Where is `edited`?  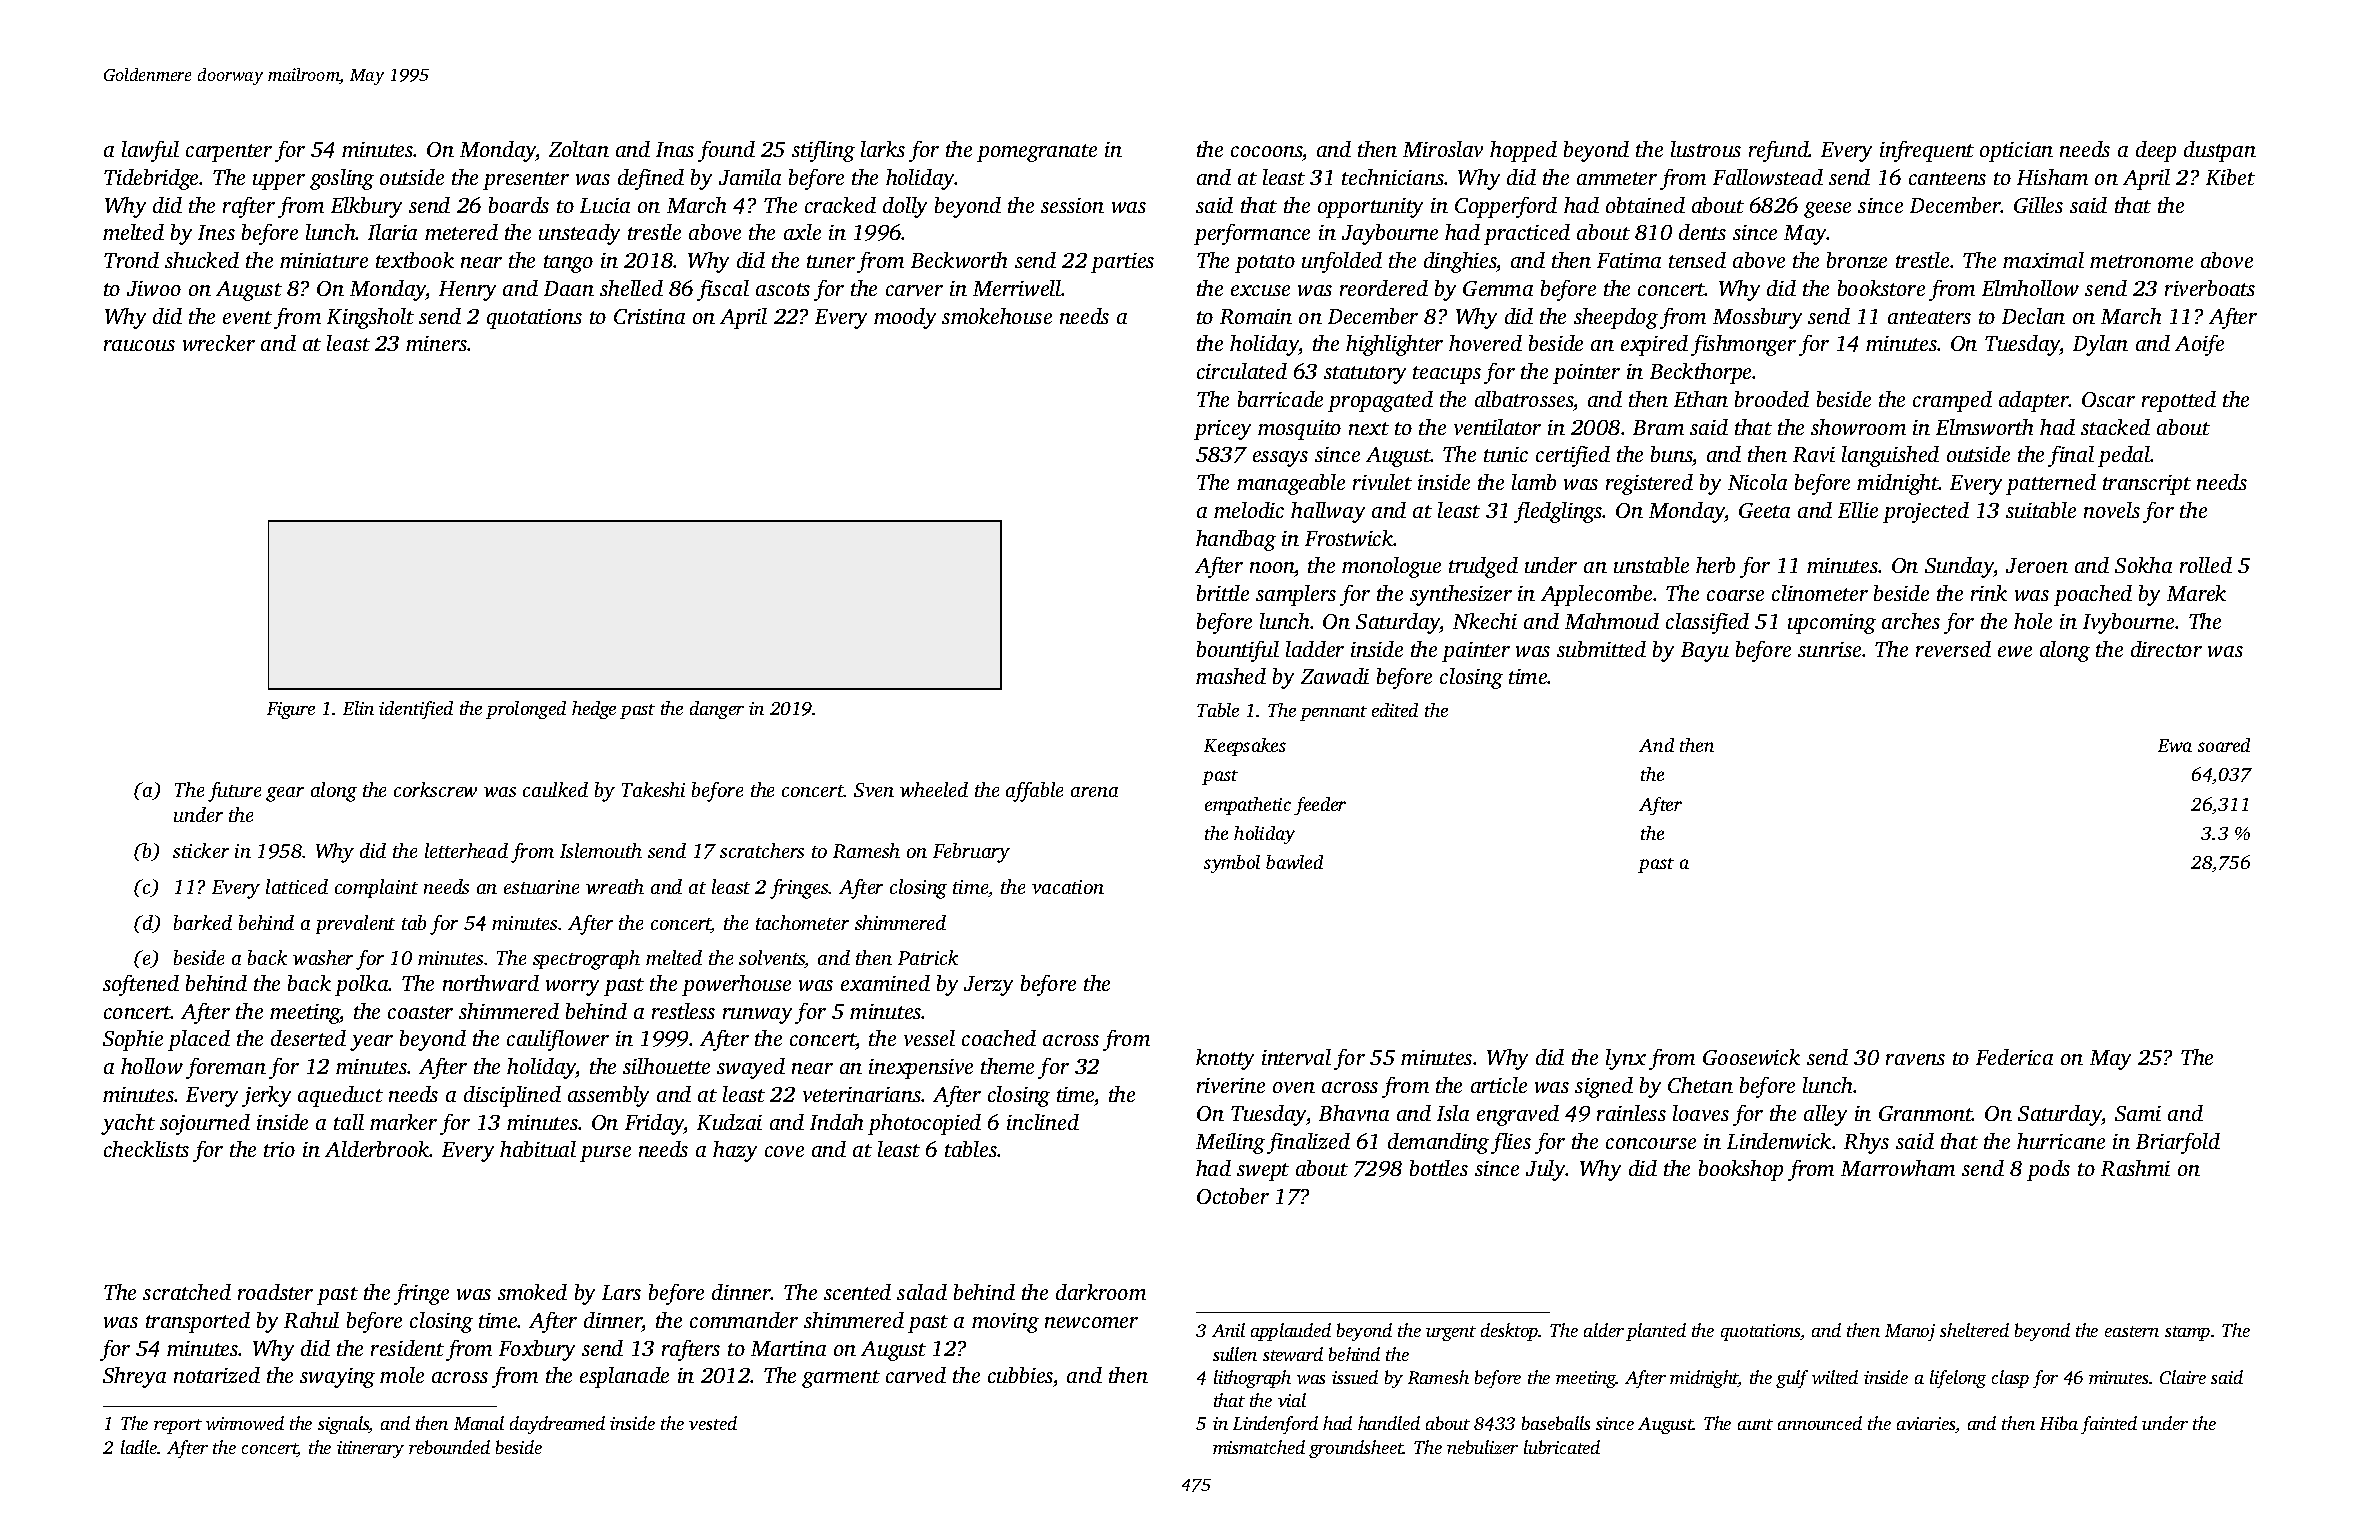
edited is located at coordinates (1395, 710).
